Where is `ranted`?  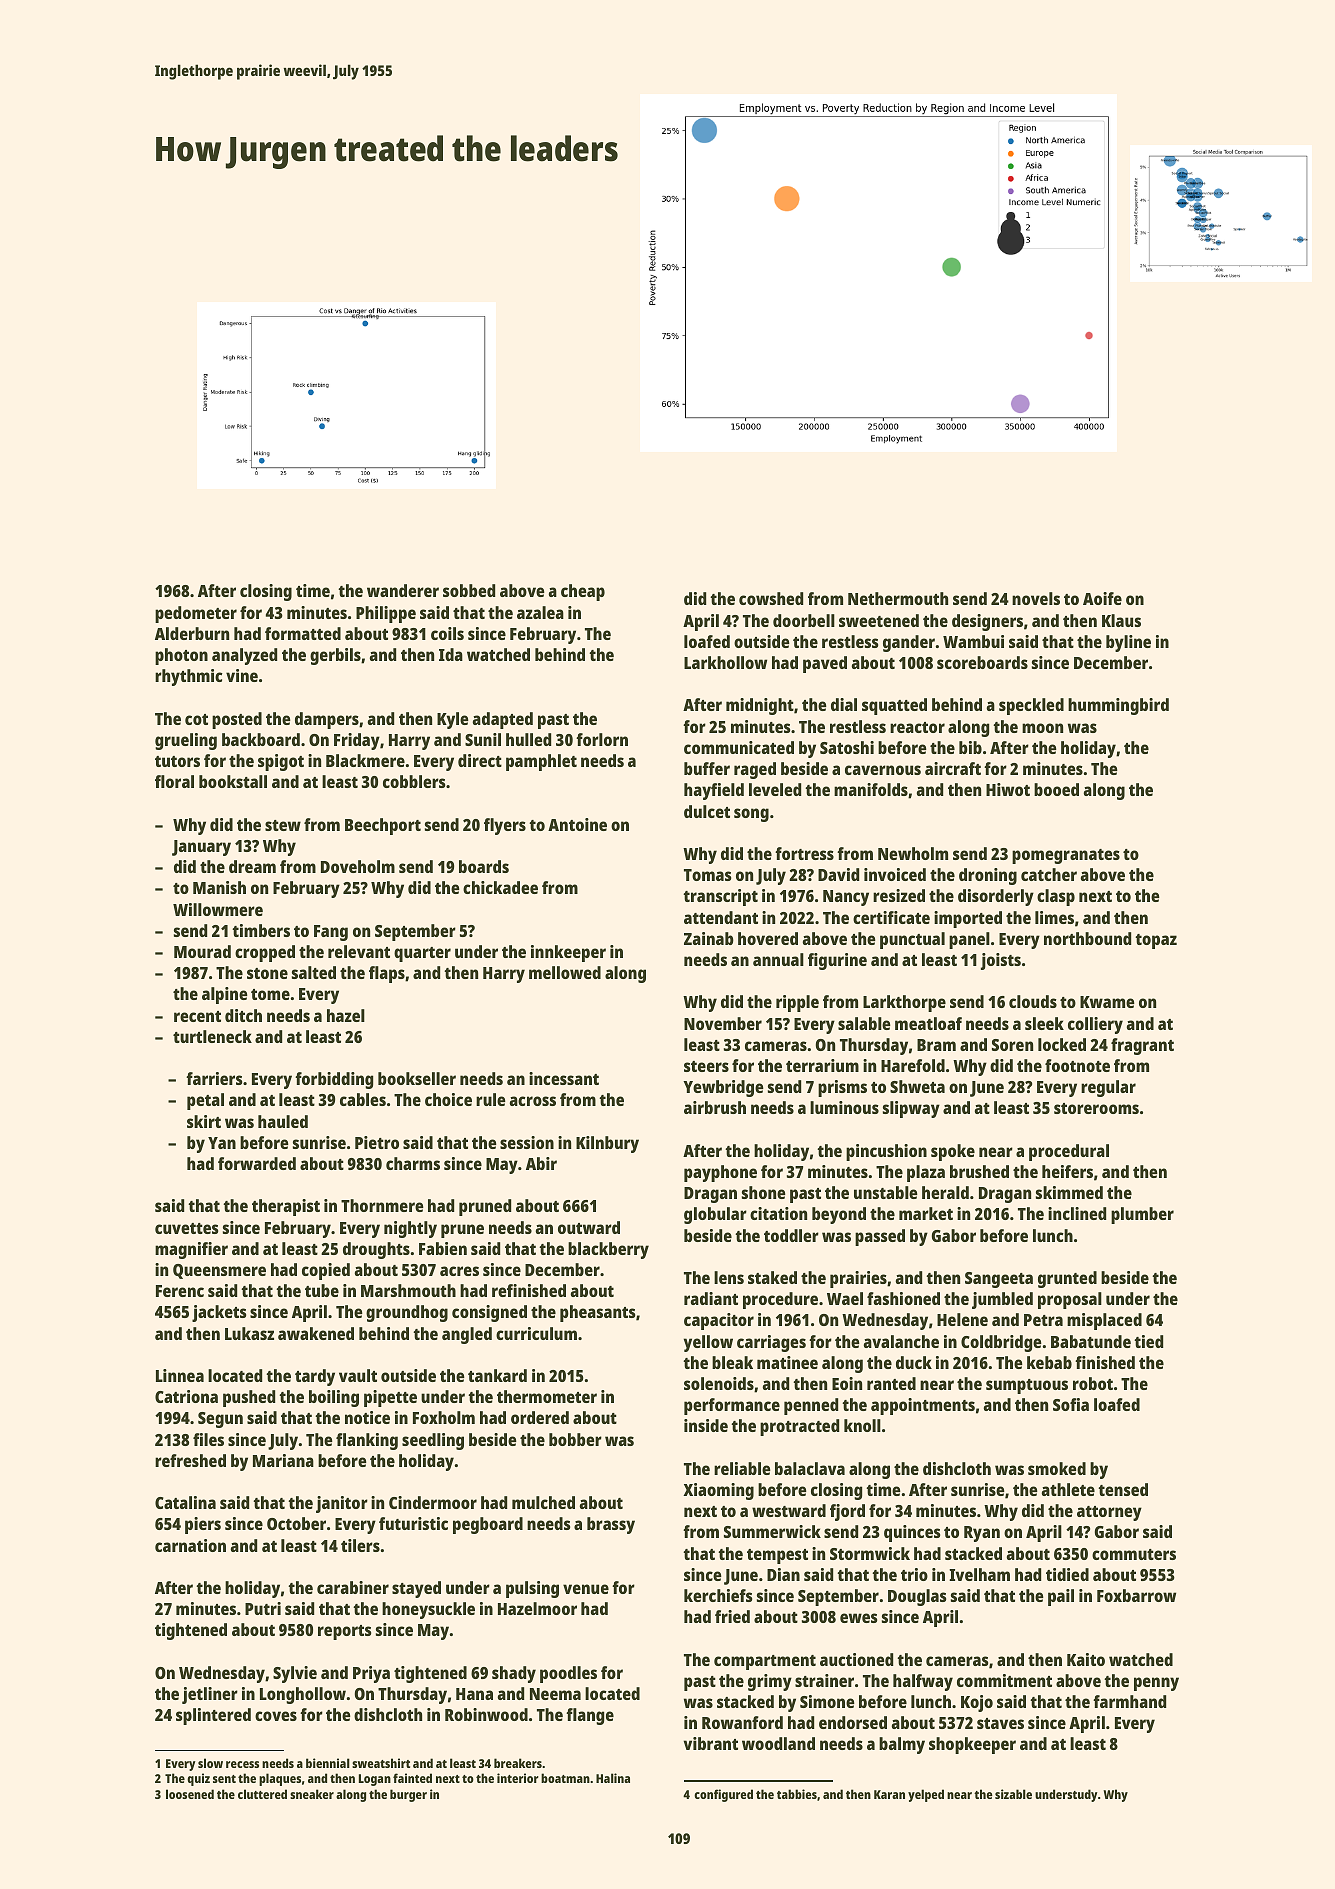 ranted is located at coordinates (891, 1383).
